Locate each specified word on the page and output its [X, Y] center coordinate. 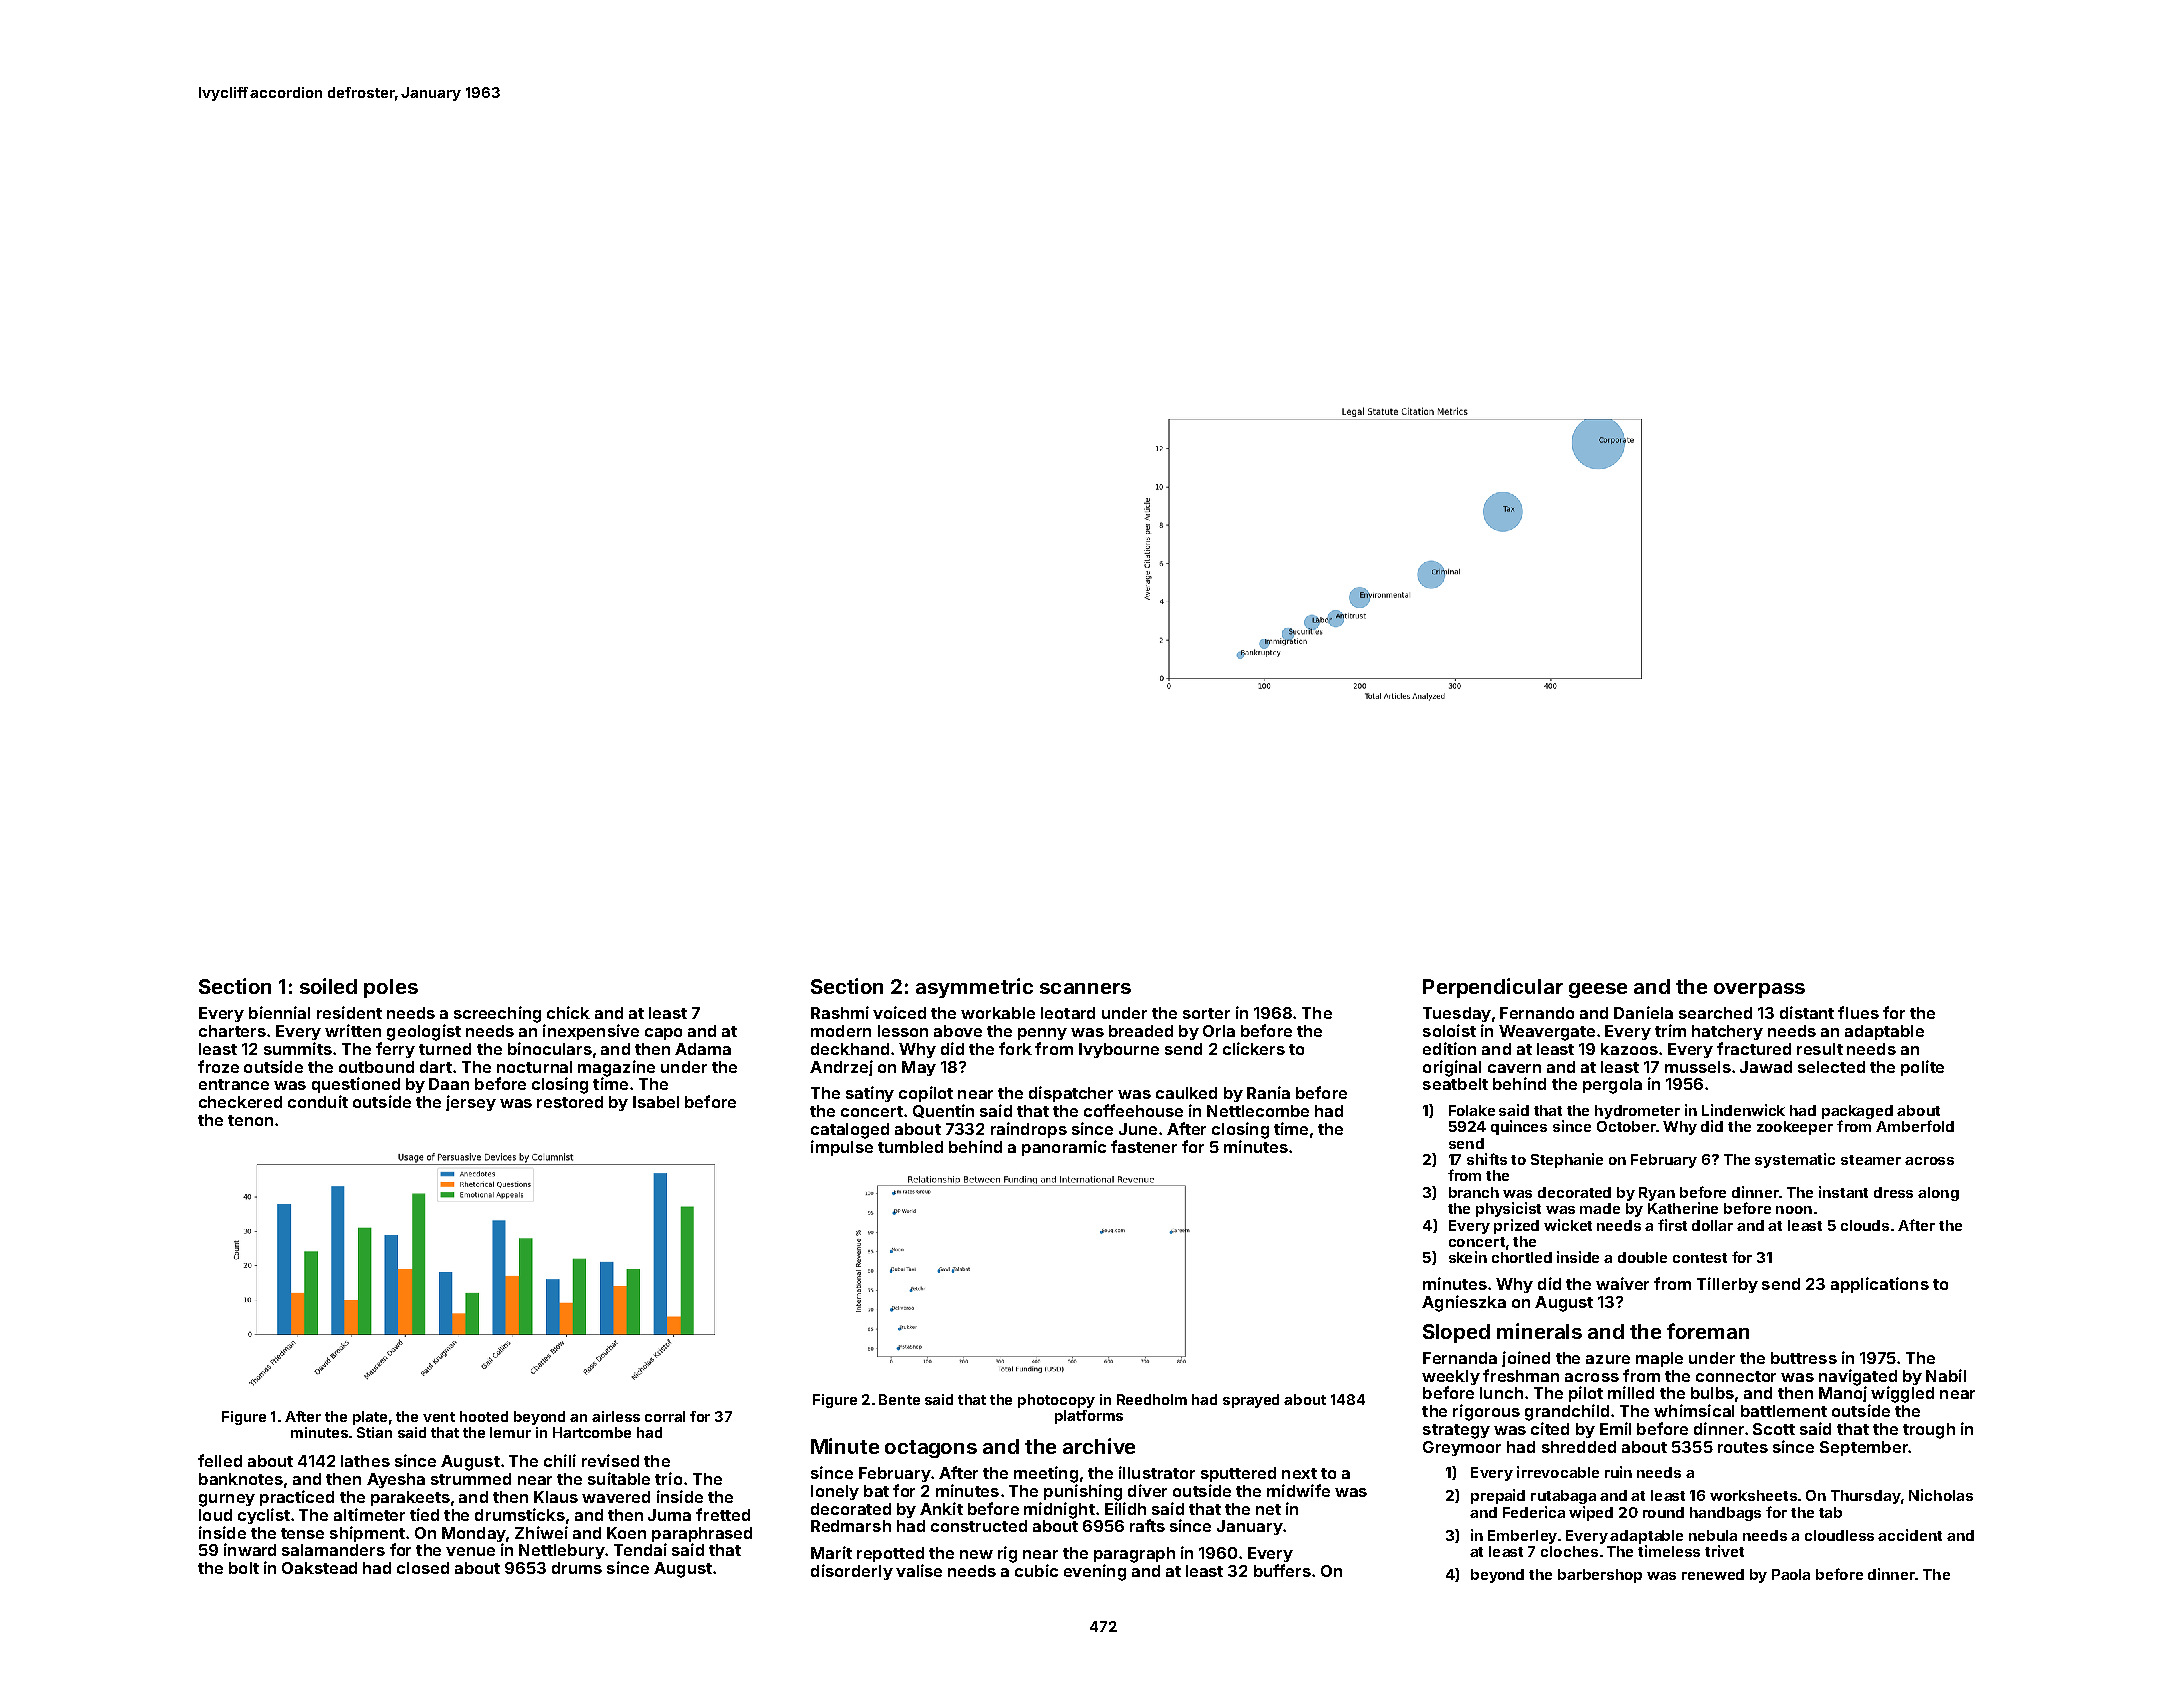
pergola [1612, 1086]
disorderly [852, 1572]
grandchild [1567, 1412]
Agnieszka [1464, 1303]
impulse [842, 1148]
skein [1468, 1257]
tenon [250, 1120]
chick [568, 1012]
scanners [1085, 988]
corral [665, 1416]
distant [1807, 1012]
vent [439, 1417]
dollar [1712, 1225]
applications [1880, 1285]
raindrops [1029, 1130]
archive [1099, 1446]
